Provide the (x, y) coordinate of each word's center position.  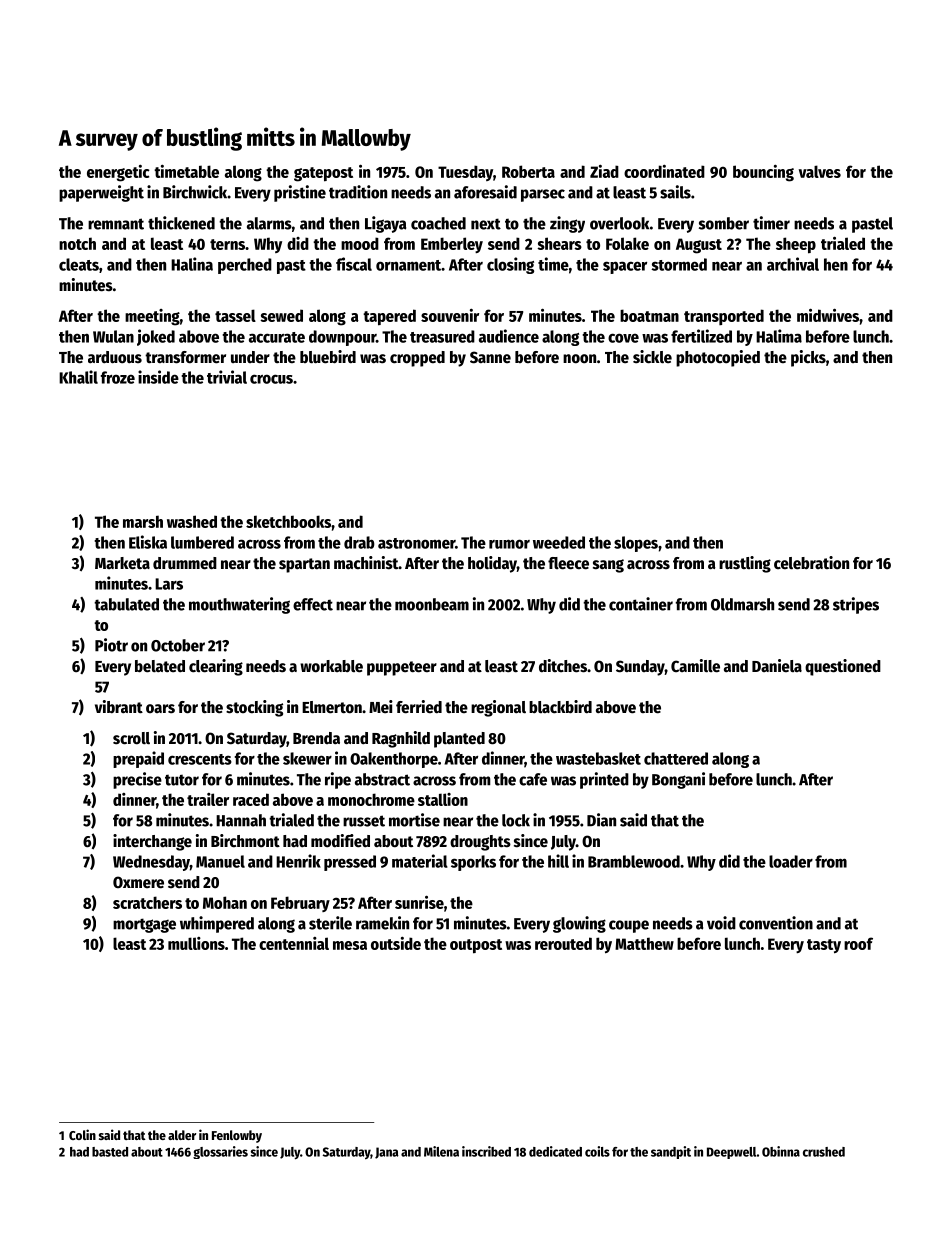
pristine (300, 193)
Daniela (777, 665)
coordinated (664, 171)
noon (579, 359)
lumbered (202, 542)
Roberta (528, 171)
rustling (745, 564)
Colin (82, 1134)
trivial (227, 377)
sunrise (419, 902)
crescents (200, 759)
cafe (533, 779)
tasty (824, 946)
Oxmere (138, 882)
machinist (366, 563)
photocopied (718, 358)
